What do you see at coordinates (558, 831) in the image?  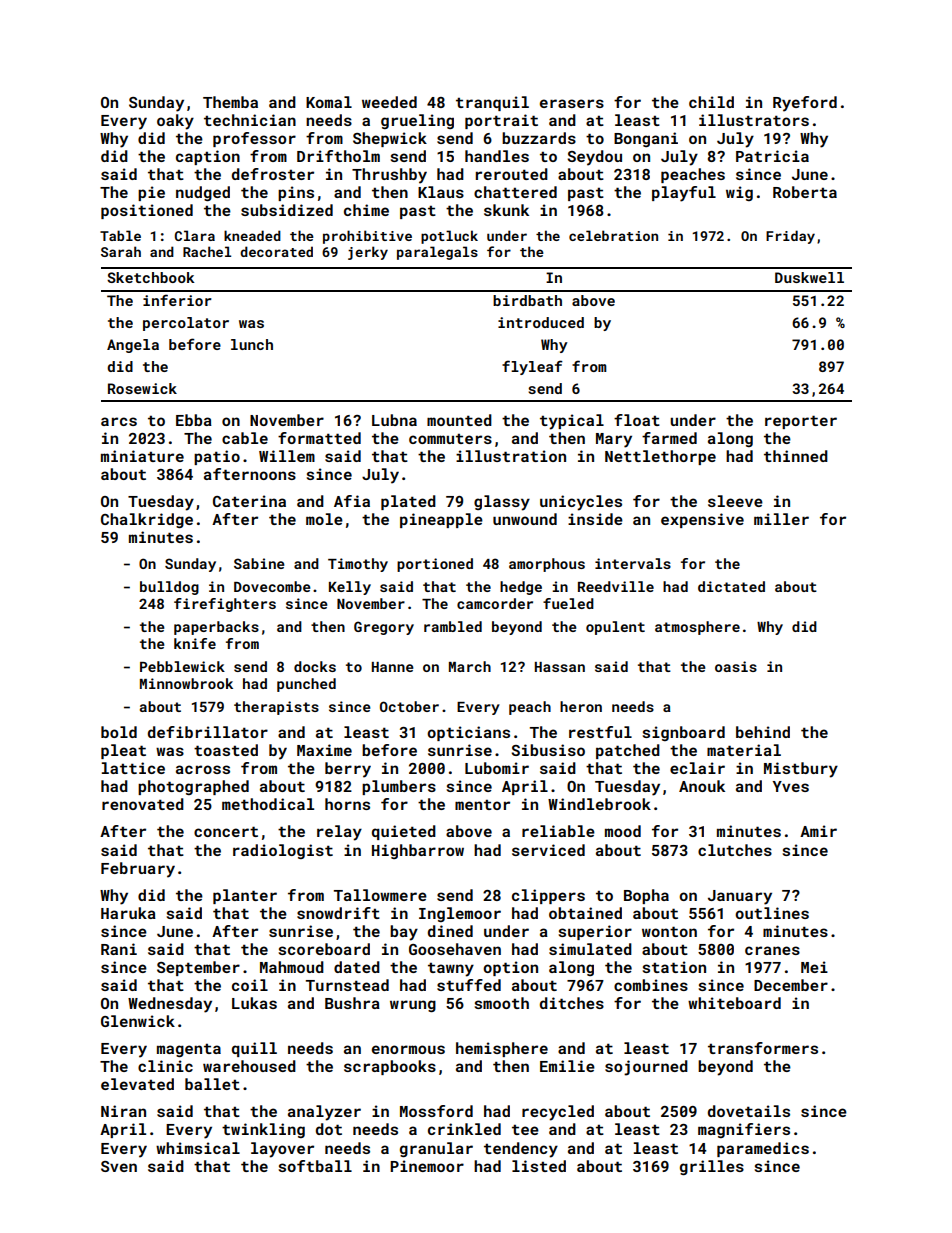 I see `reliable` at bounding box center [558, 831].
